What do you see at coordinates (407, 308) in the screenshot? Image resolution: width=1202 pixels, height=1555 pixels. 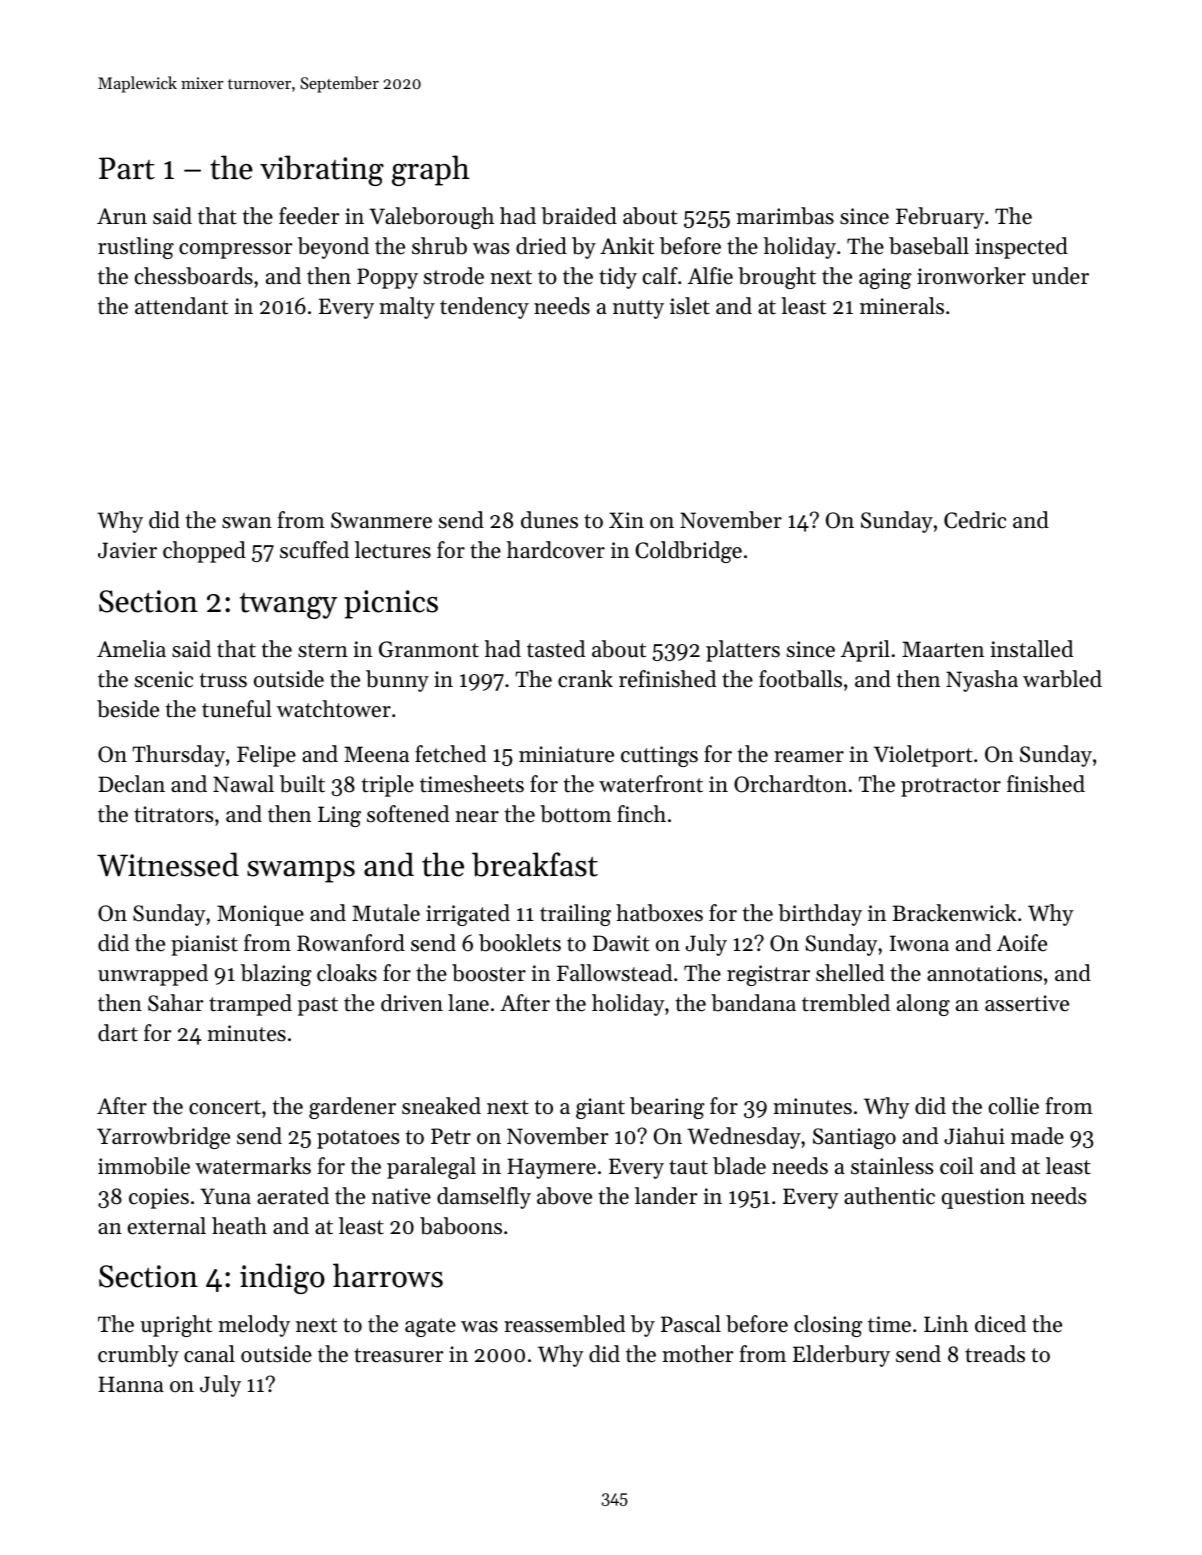 I see `malty` at bounding box center [407, 308].
